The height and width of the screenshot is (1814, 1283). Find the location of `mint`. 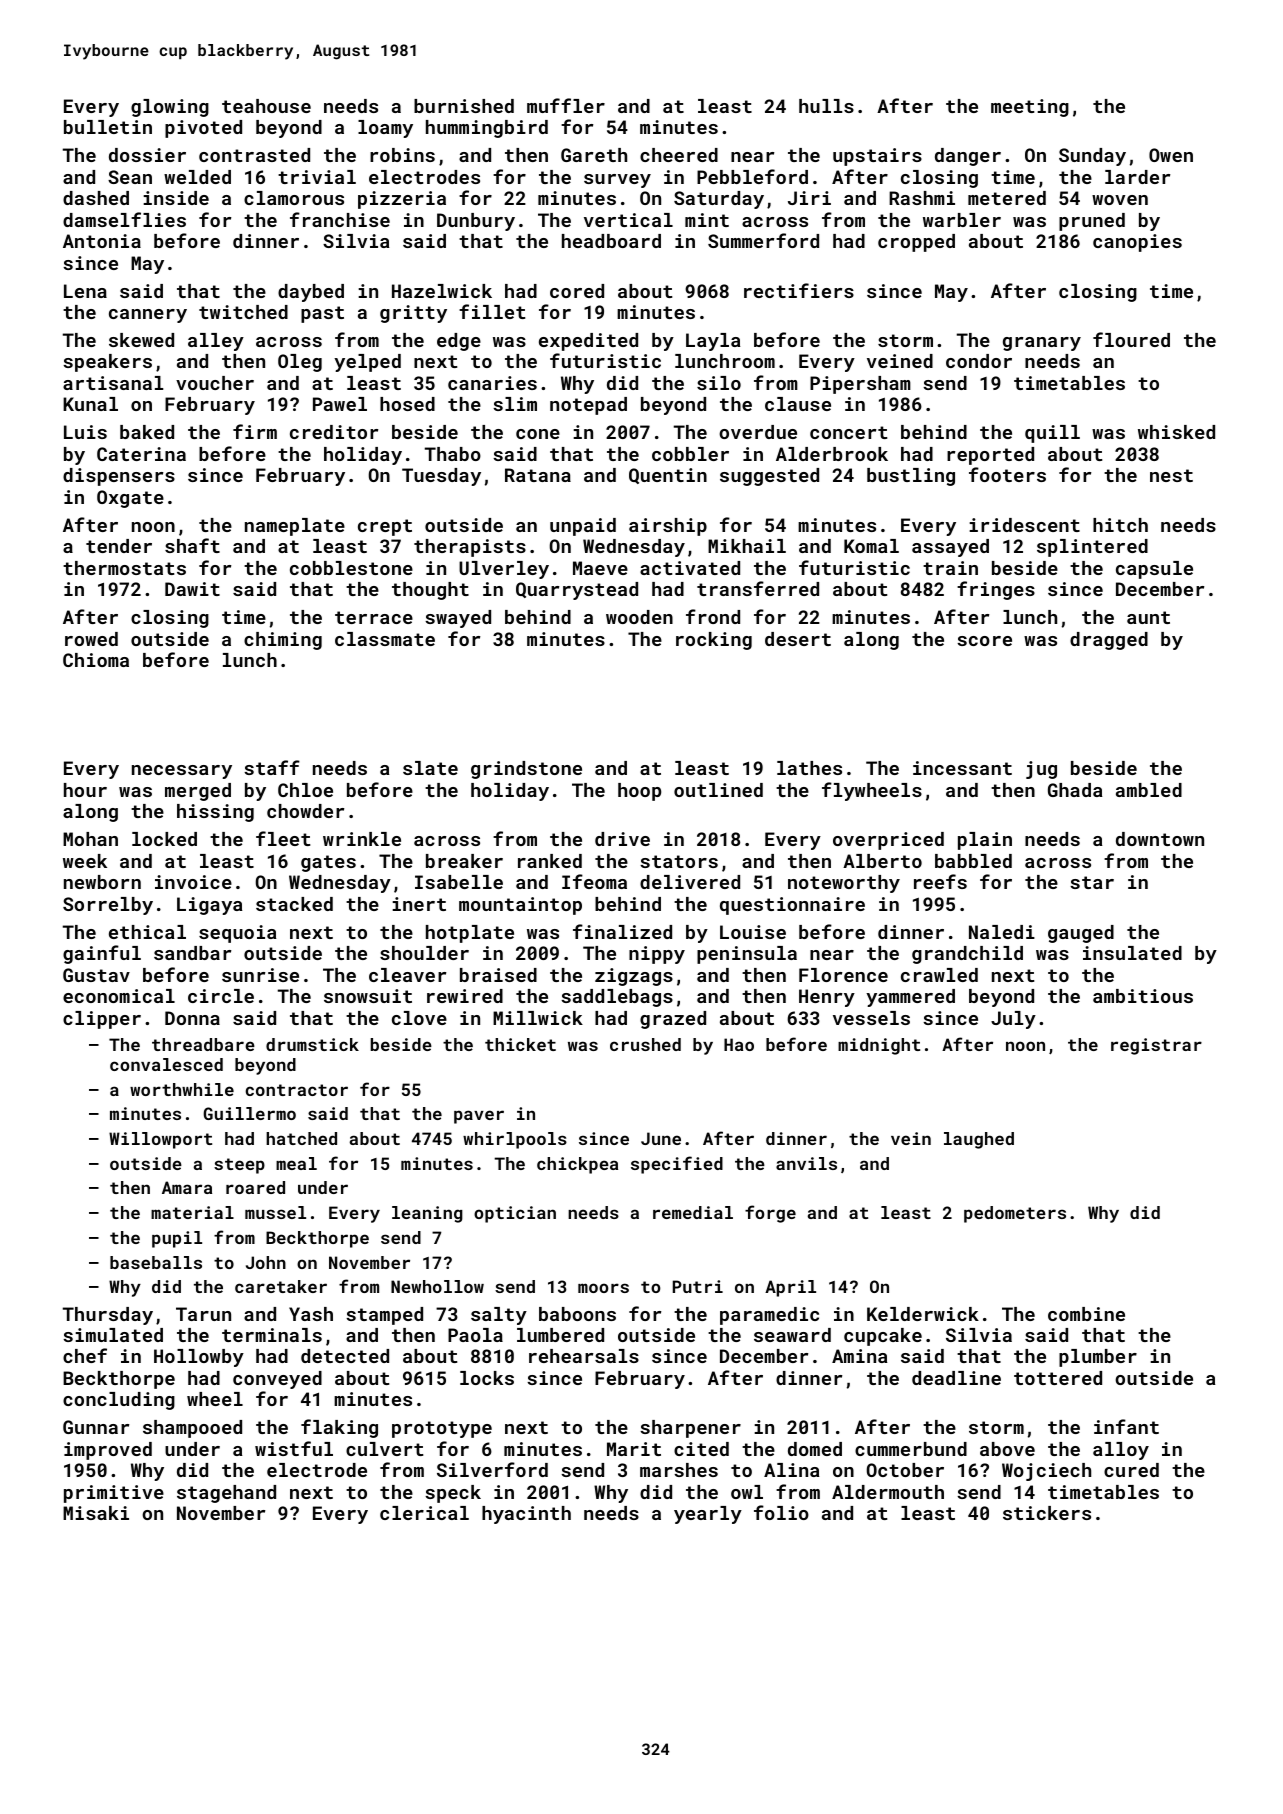

mint is located at coordinates (707, 220).
